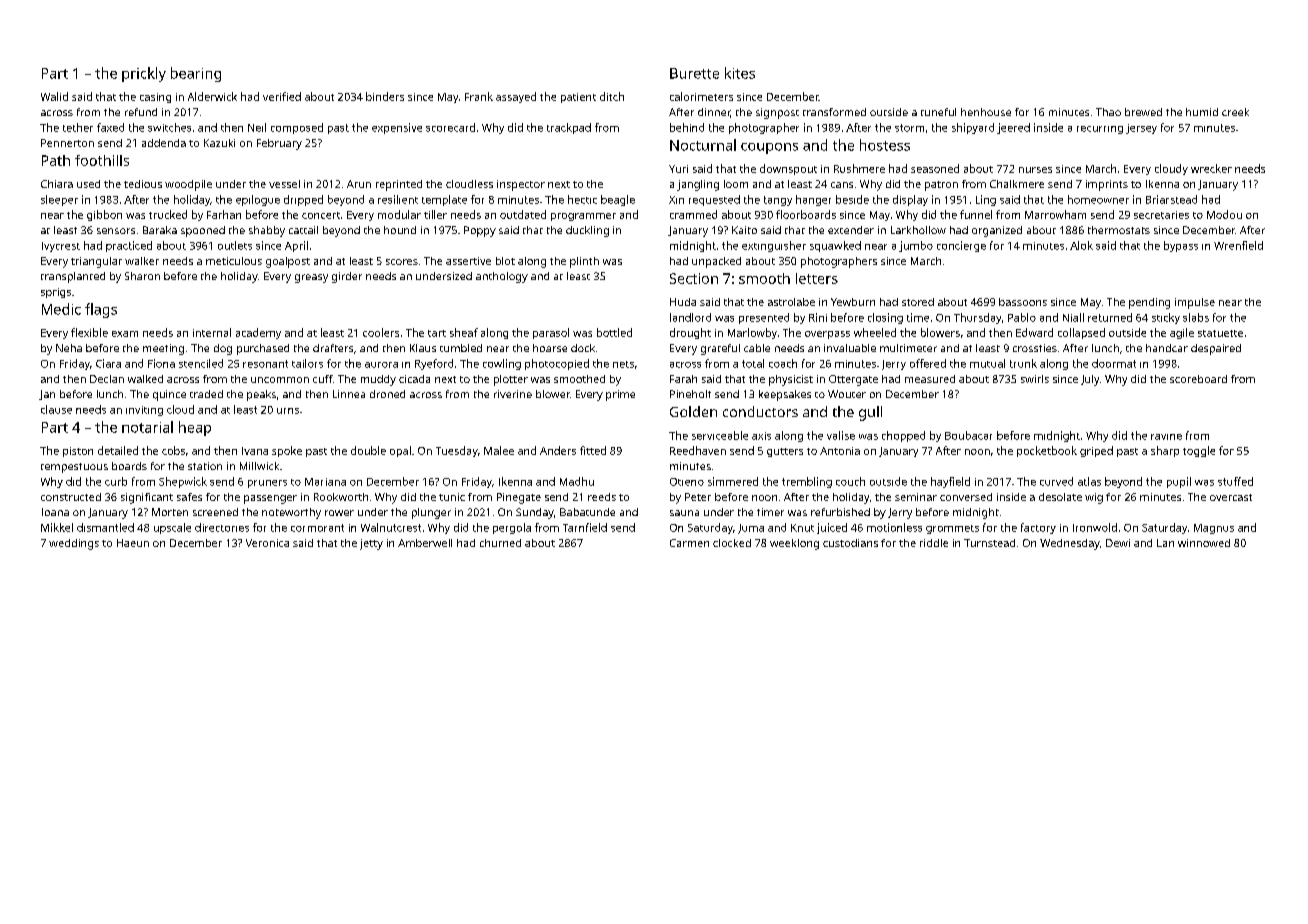 The width and height of the screenshot is (1308, 924). I want to click on Walid, so click(54, 96).
